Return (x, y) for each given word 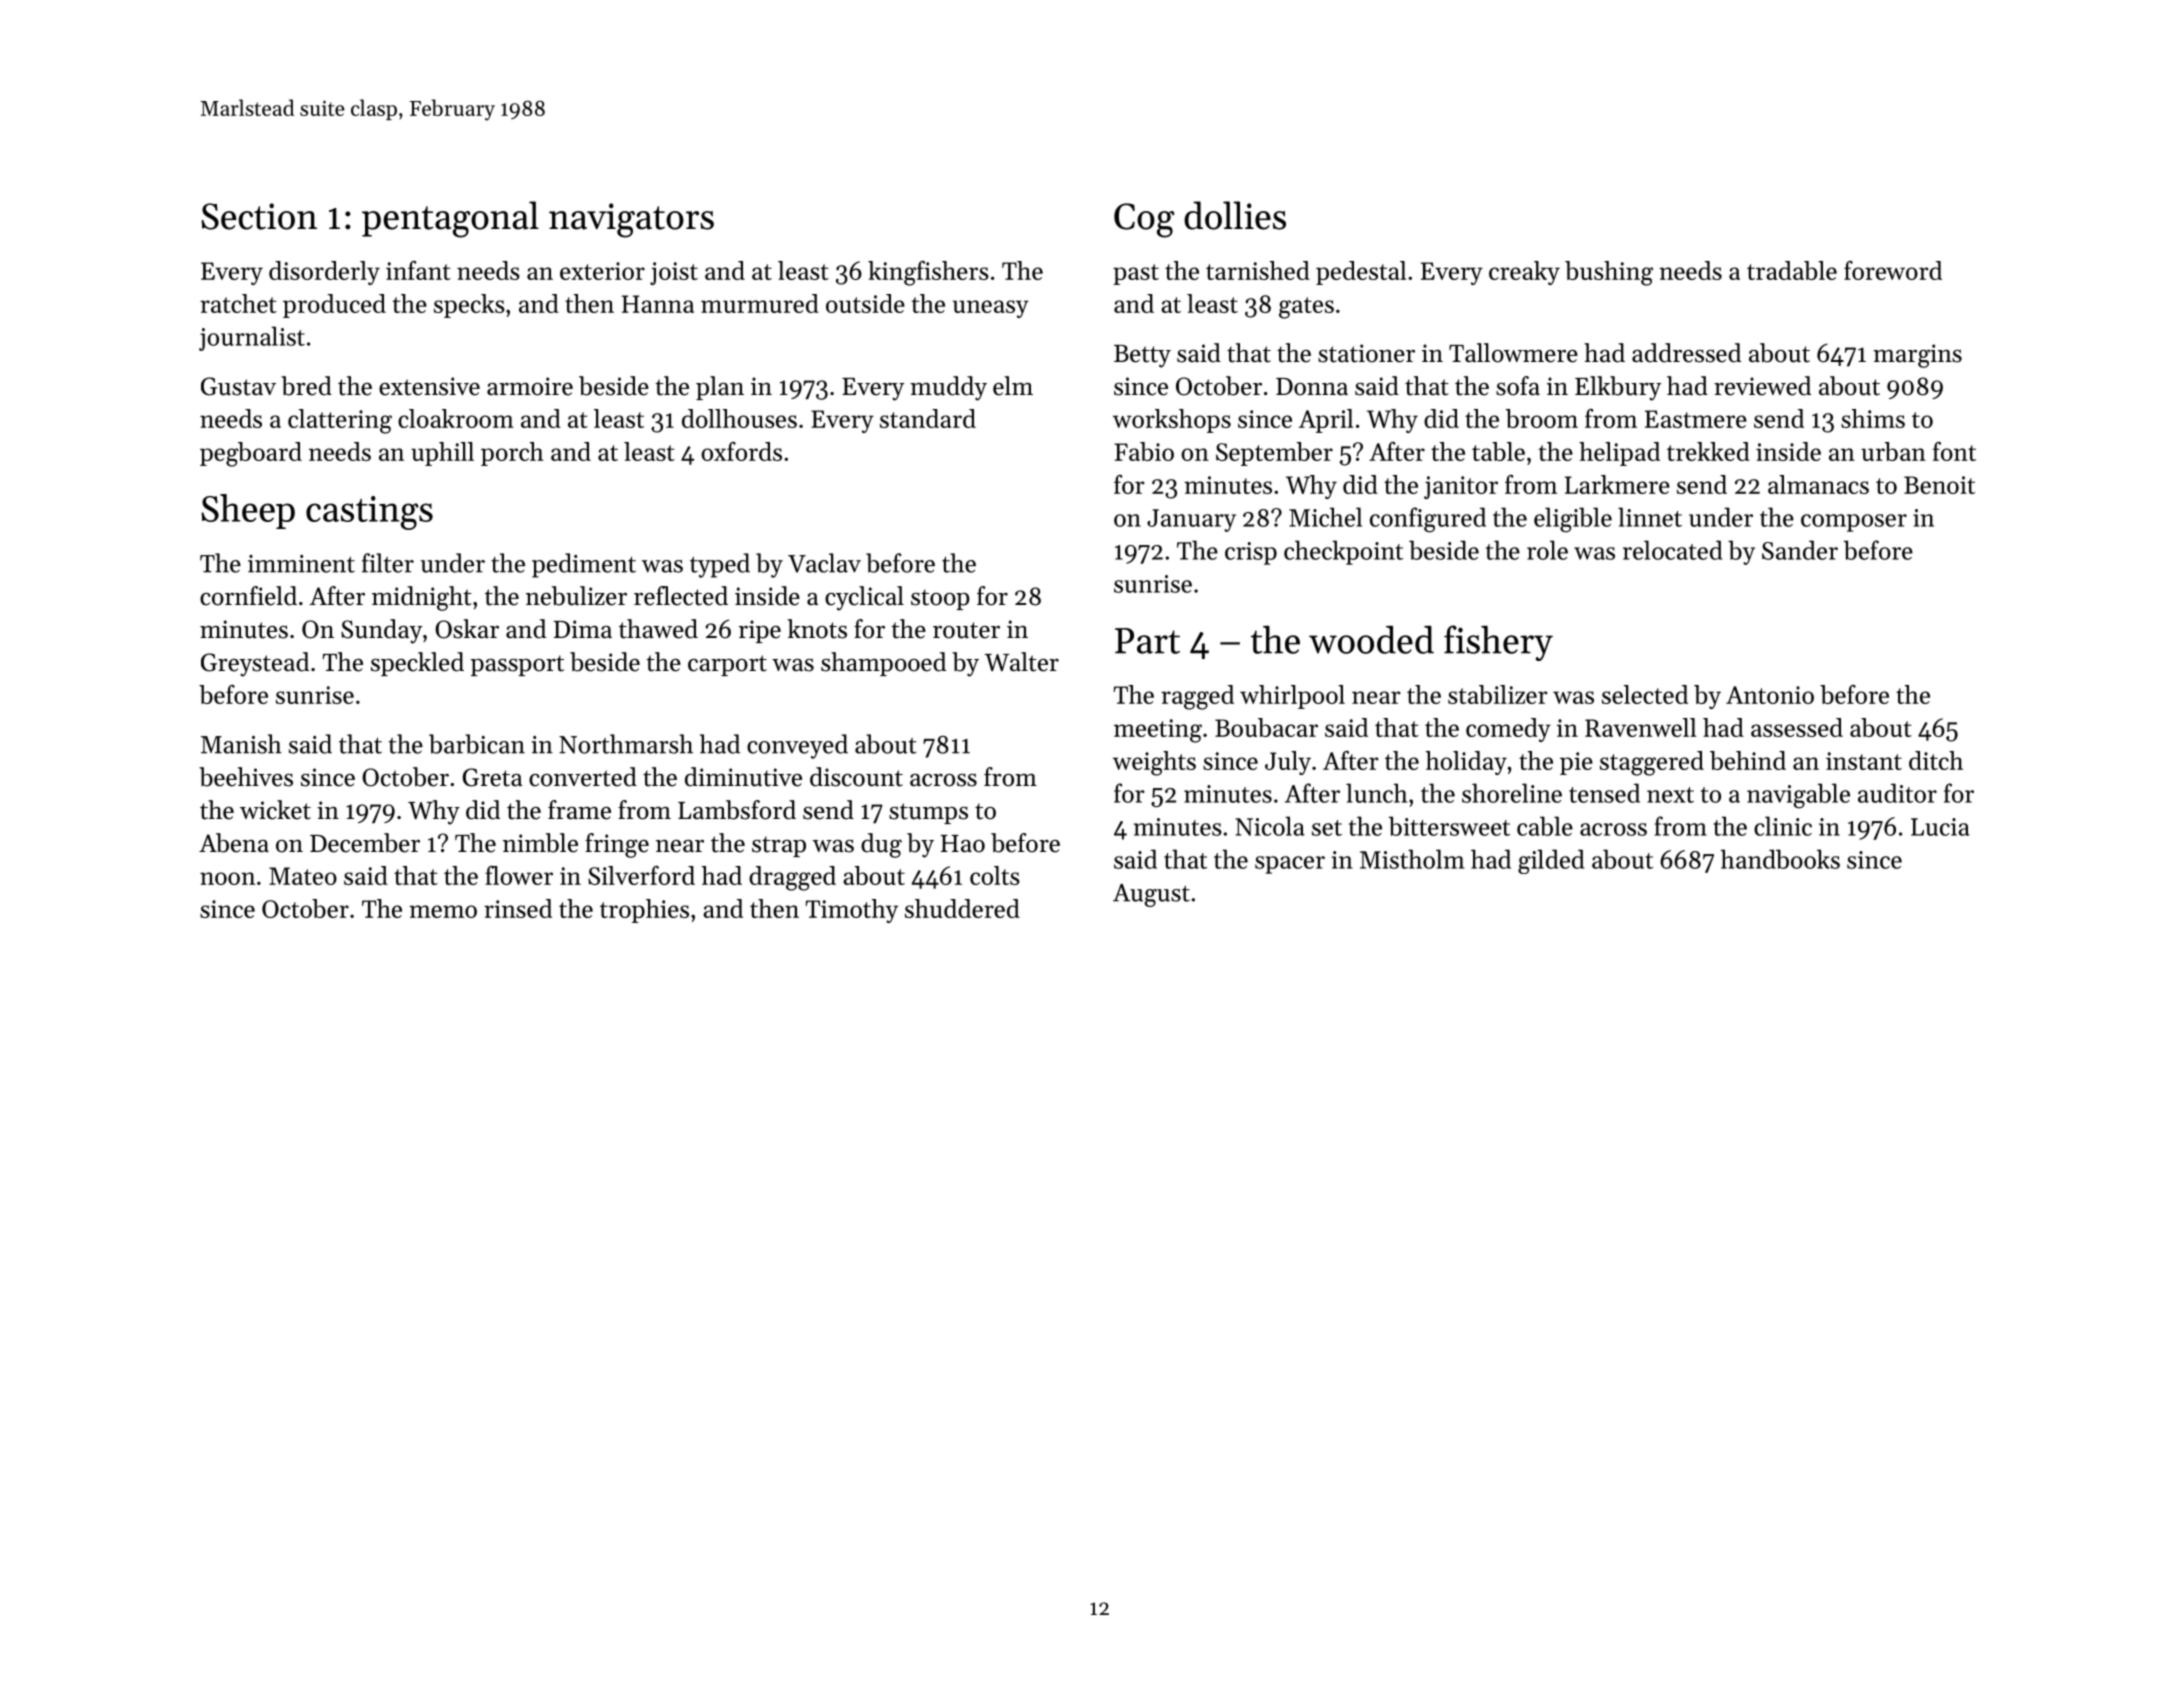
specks (469, 306)
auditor (1897, 793)
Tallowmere (1513, 353)
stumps (928, 813)
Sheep (248, 511)
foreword (1893, 270)
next (1670, 795)
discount (856, 777)
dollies (1235, 215)
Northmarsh (626, 744)
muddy (948, 388)
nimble (540, 843)
